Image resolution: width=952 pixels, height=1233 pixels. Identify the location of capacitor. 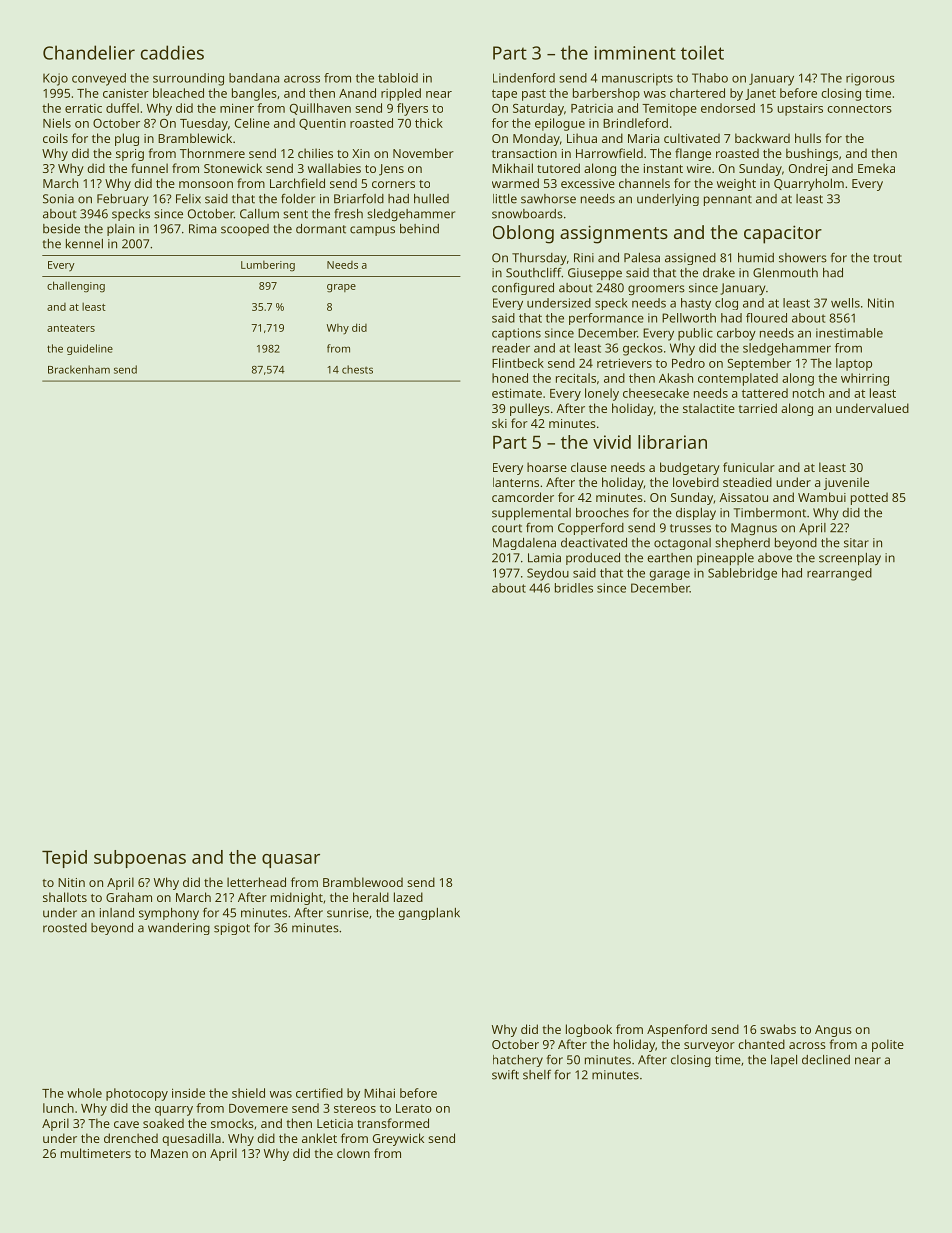
(783, 234).
